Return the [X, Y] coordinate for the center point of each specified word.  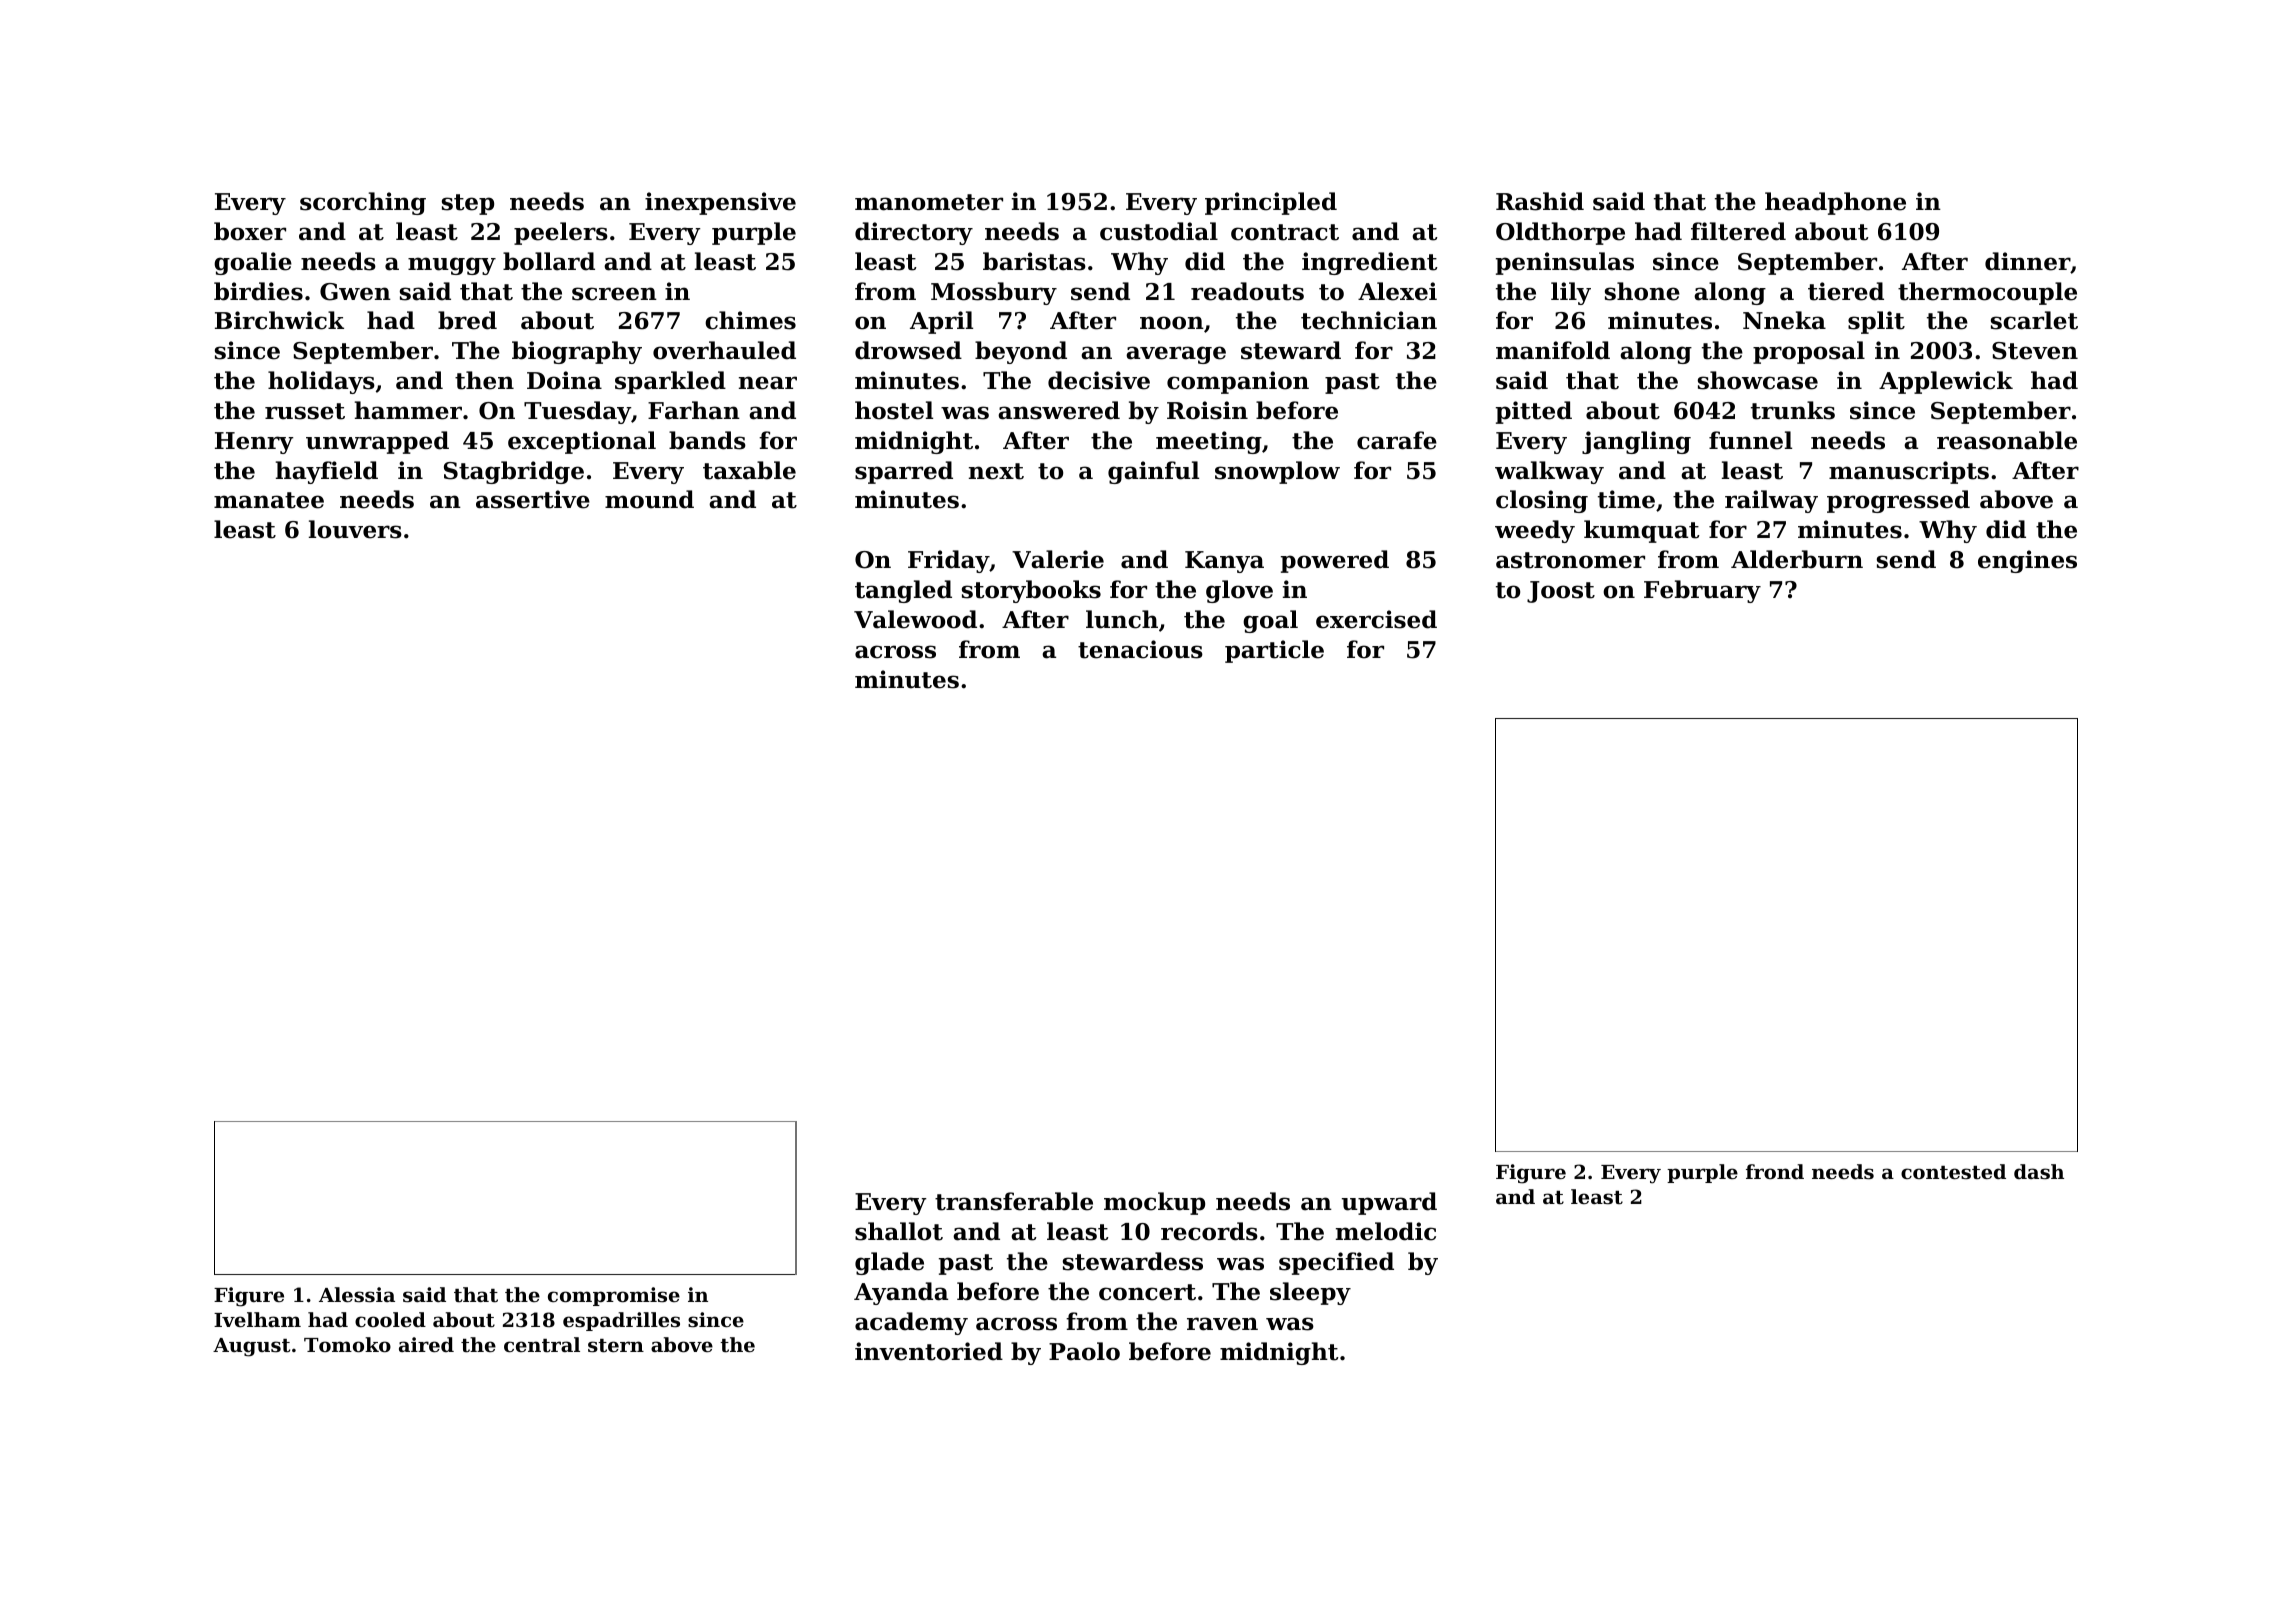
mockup [1154, 1203]
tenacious [1140, 649]
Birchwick [279, 320]
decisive [1099, 380]
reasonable [2007, 440]
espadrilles [621, 1321]
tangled [903, 591]
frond [1775, 1171]
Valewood [915, 619]
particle [1274, 651]
